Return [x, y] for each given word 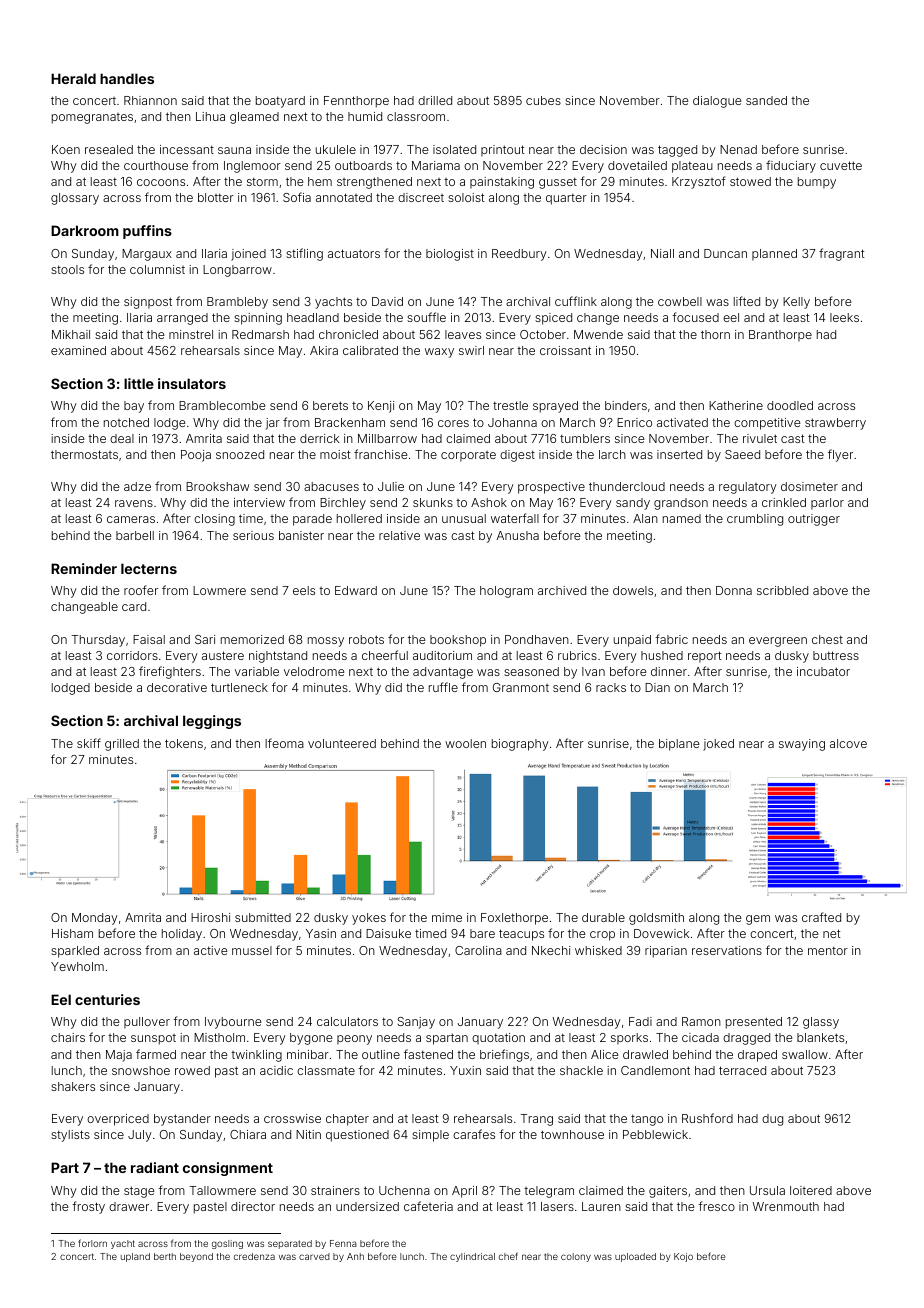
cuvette [841, 165]
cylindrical [472, 1257]
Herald [73, 78]
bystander [182, 1120]
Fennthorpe [356, 102]
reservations [727, 950]
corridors [132, 655]
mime [447, 917]
